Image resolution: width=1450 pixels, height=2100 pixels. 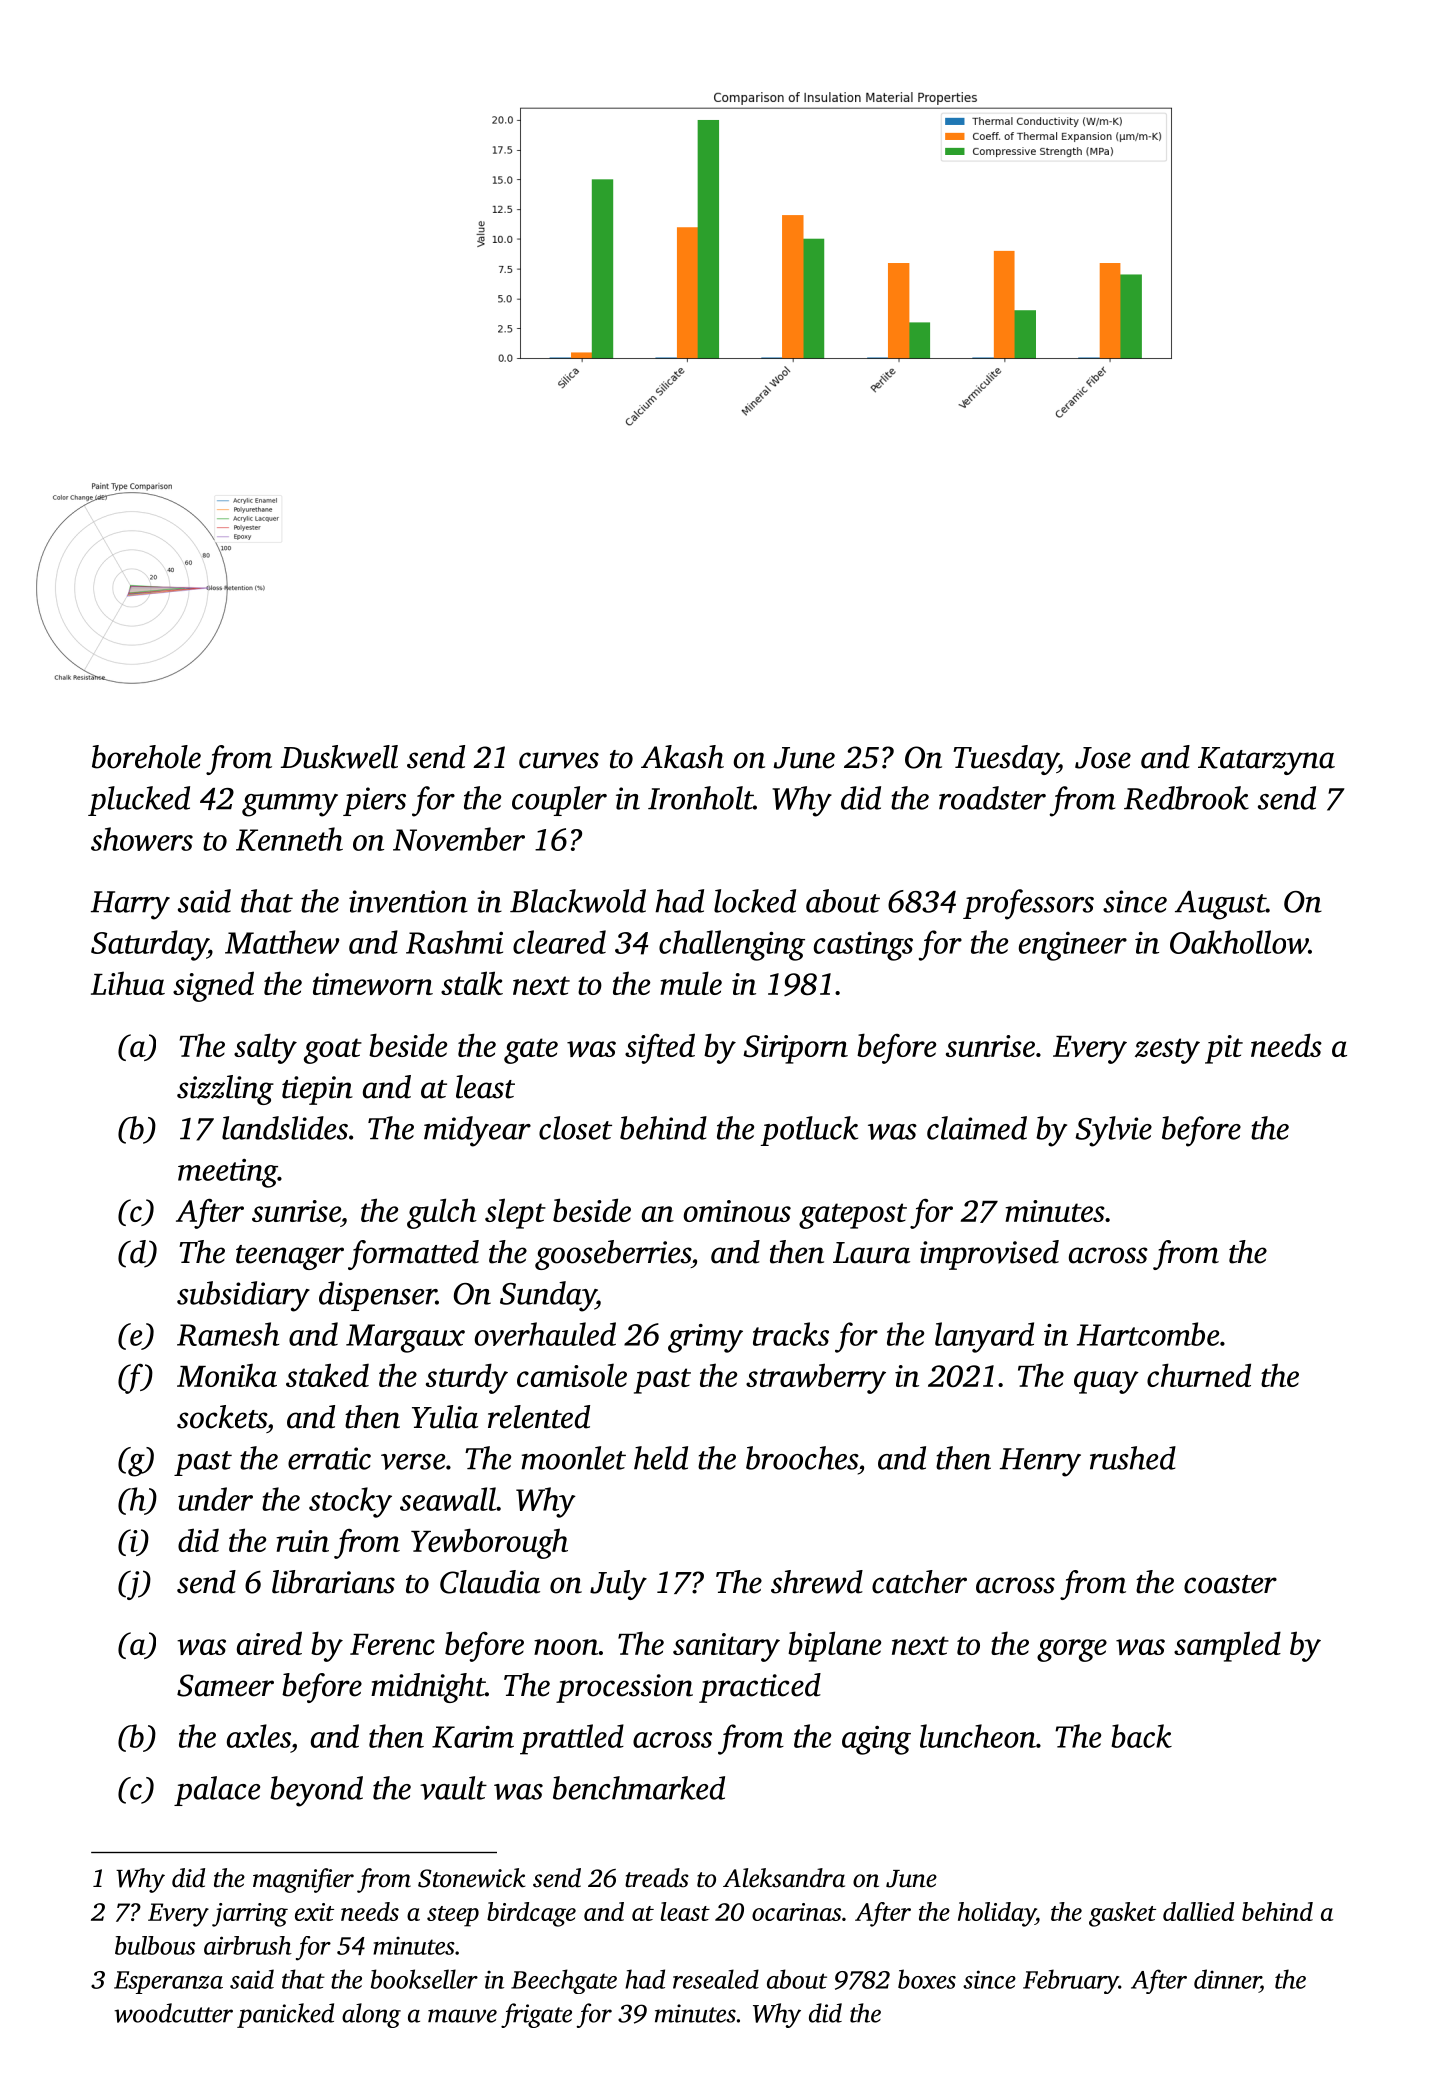 I want to click on moonlet, so click(x=573, y=1458).
